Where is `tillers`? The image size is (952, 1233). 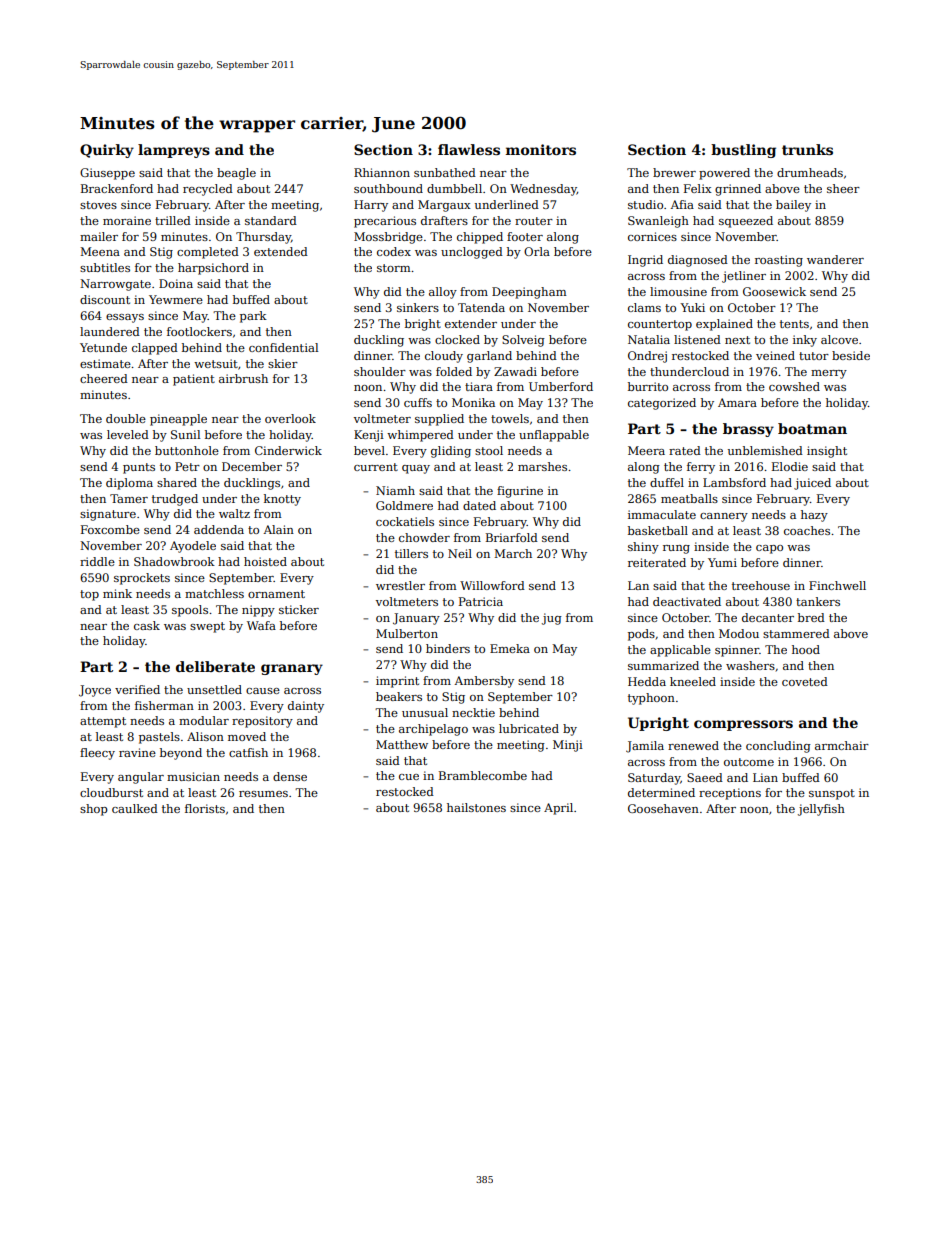 tillers is located at coordinates (411, 553).
